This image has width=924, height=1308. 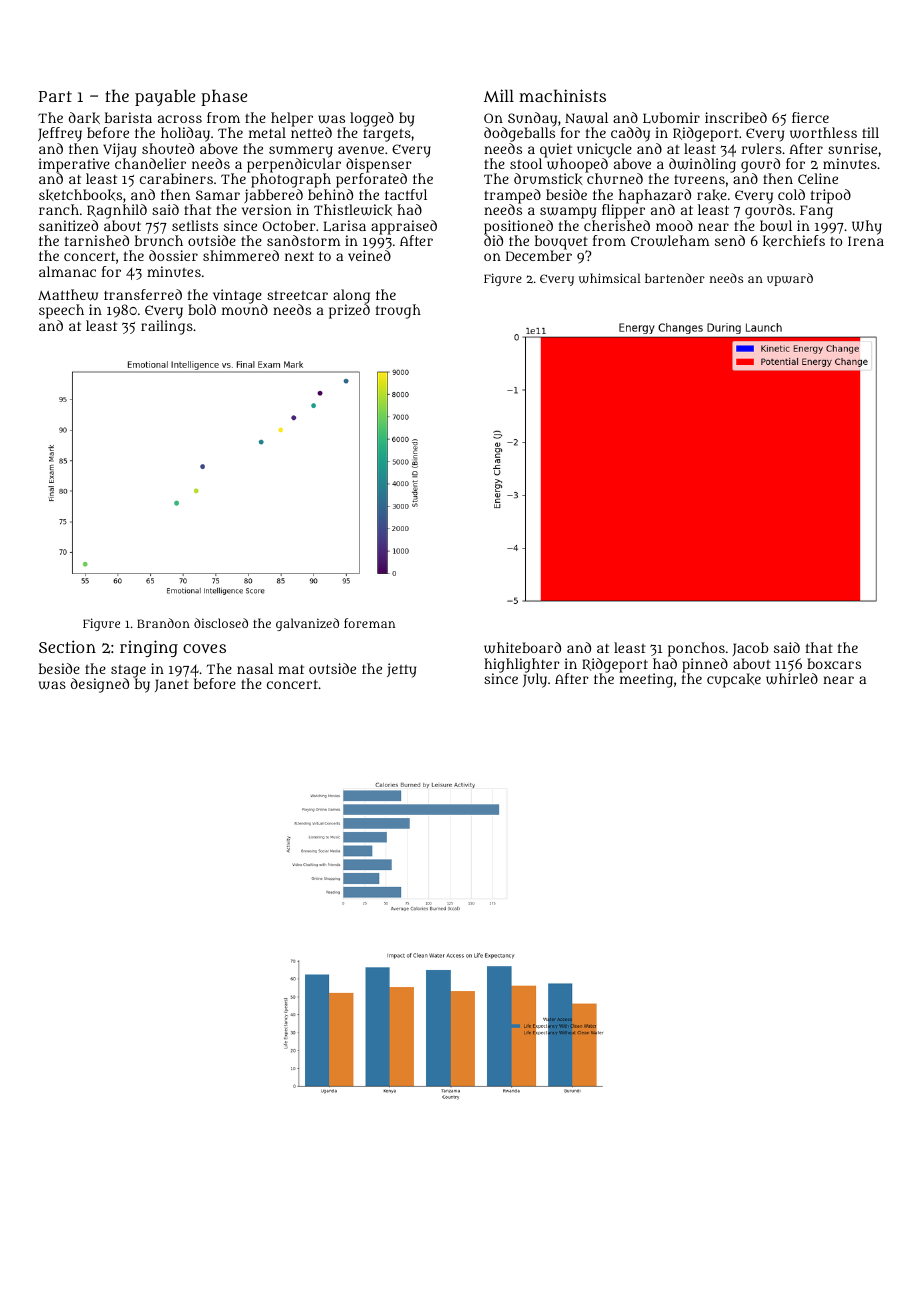 What do you see at coordinates (61, 311) in the image?
I see `speech` at bounding box center [61, 311].
